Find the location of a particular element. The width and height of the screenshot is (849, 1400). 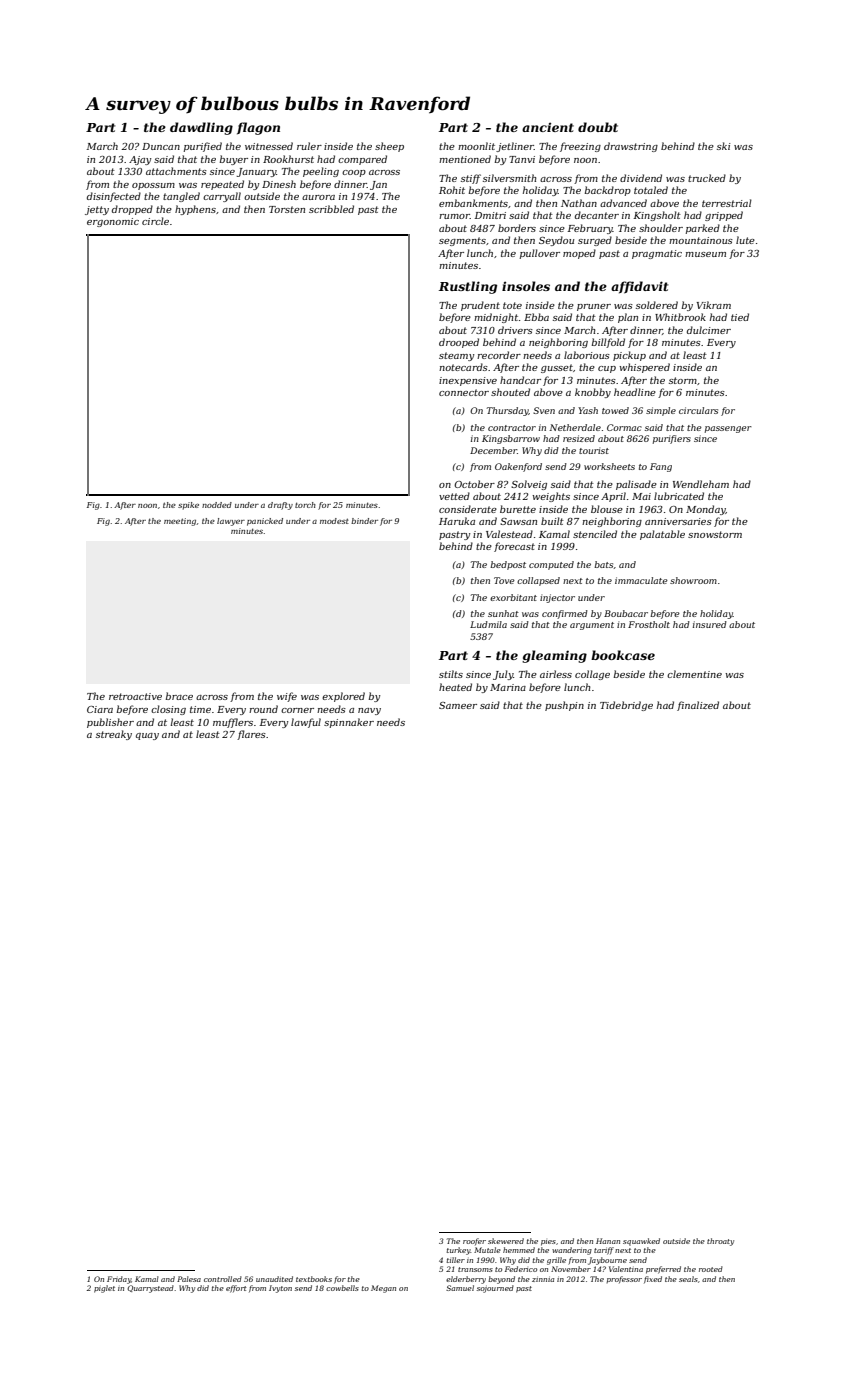

throaty is located at coordinates (720, 1242).
